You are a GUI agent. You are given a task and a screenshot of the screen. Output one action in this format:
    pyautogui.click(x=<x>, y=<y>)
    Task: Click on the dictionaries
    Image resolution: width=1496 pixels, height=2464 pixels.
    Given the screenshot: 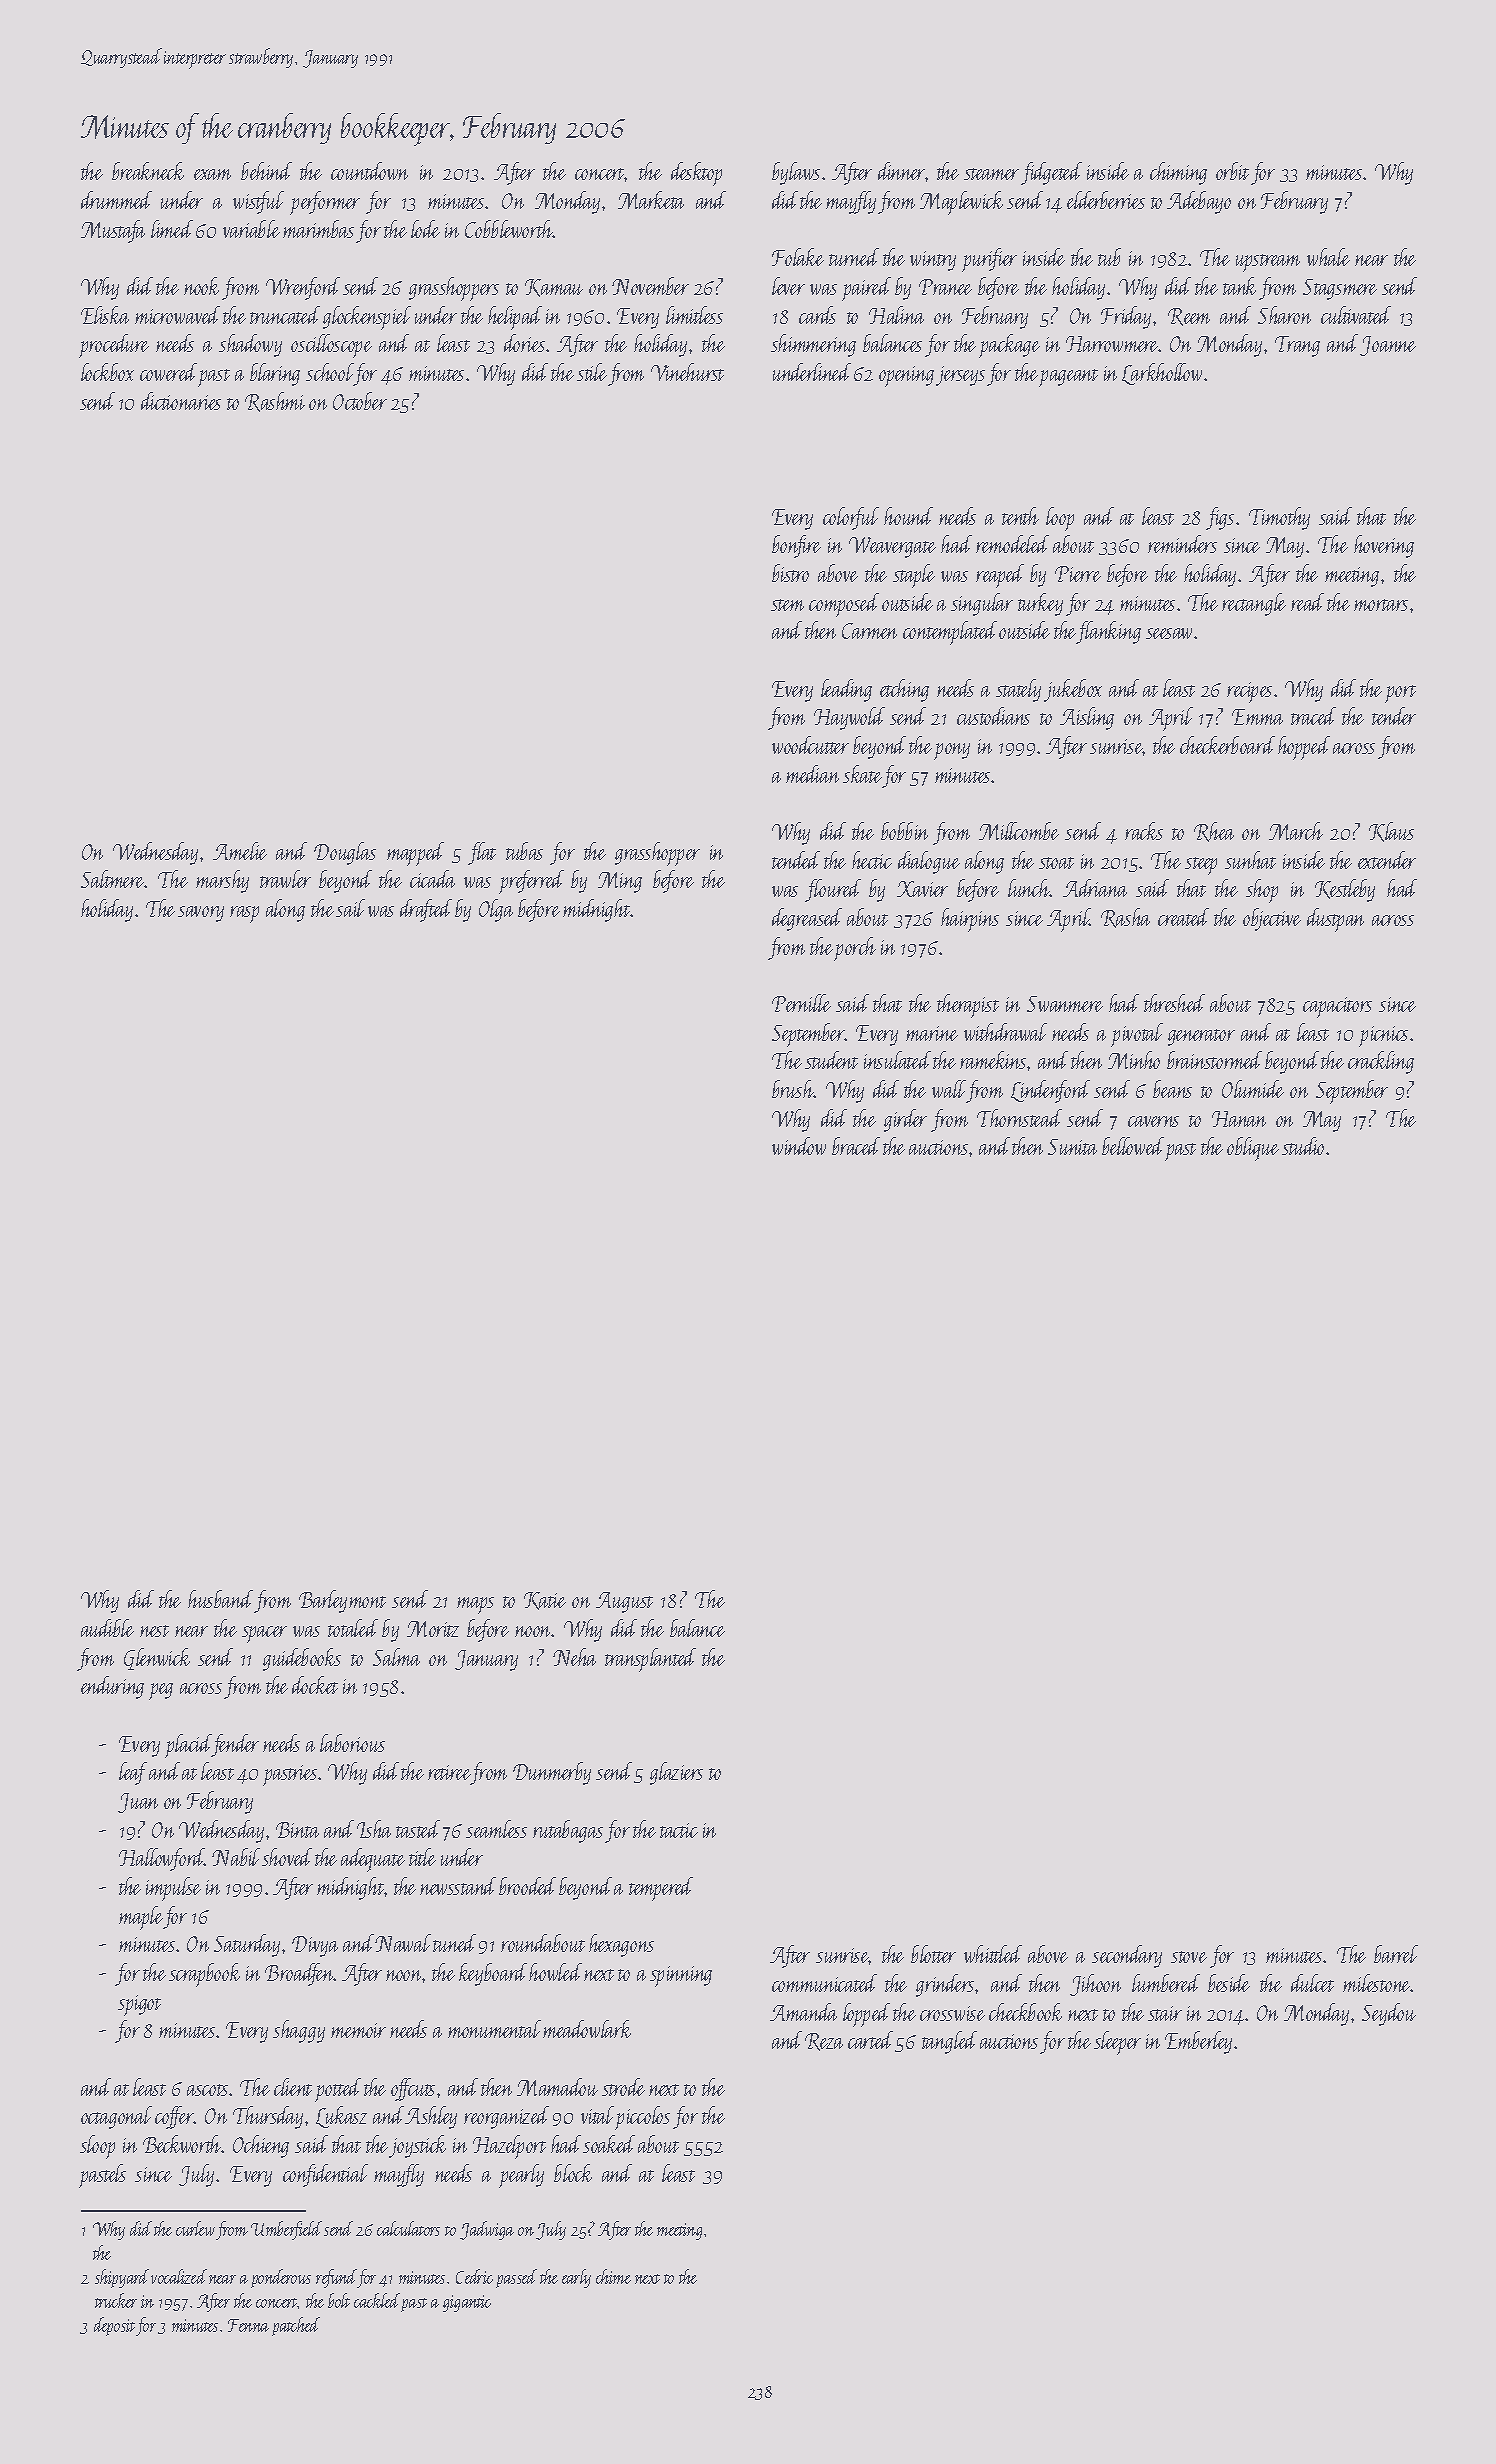 What is the action you would take?
    pyautogui.click(x=181, y=401)
